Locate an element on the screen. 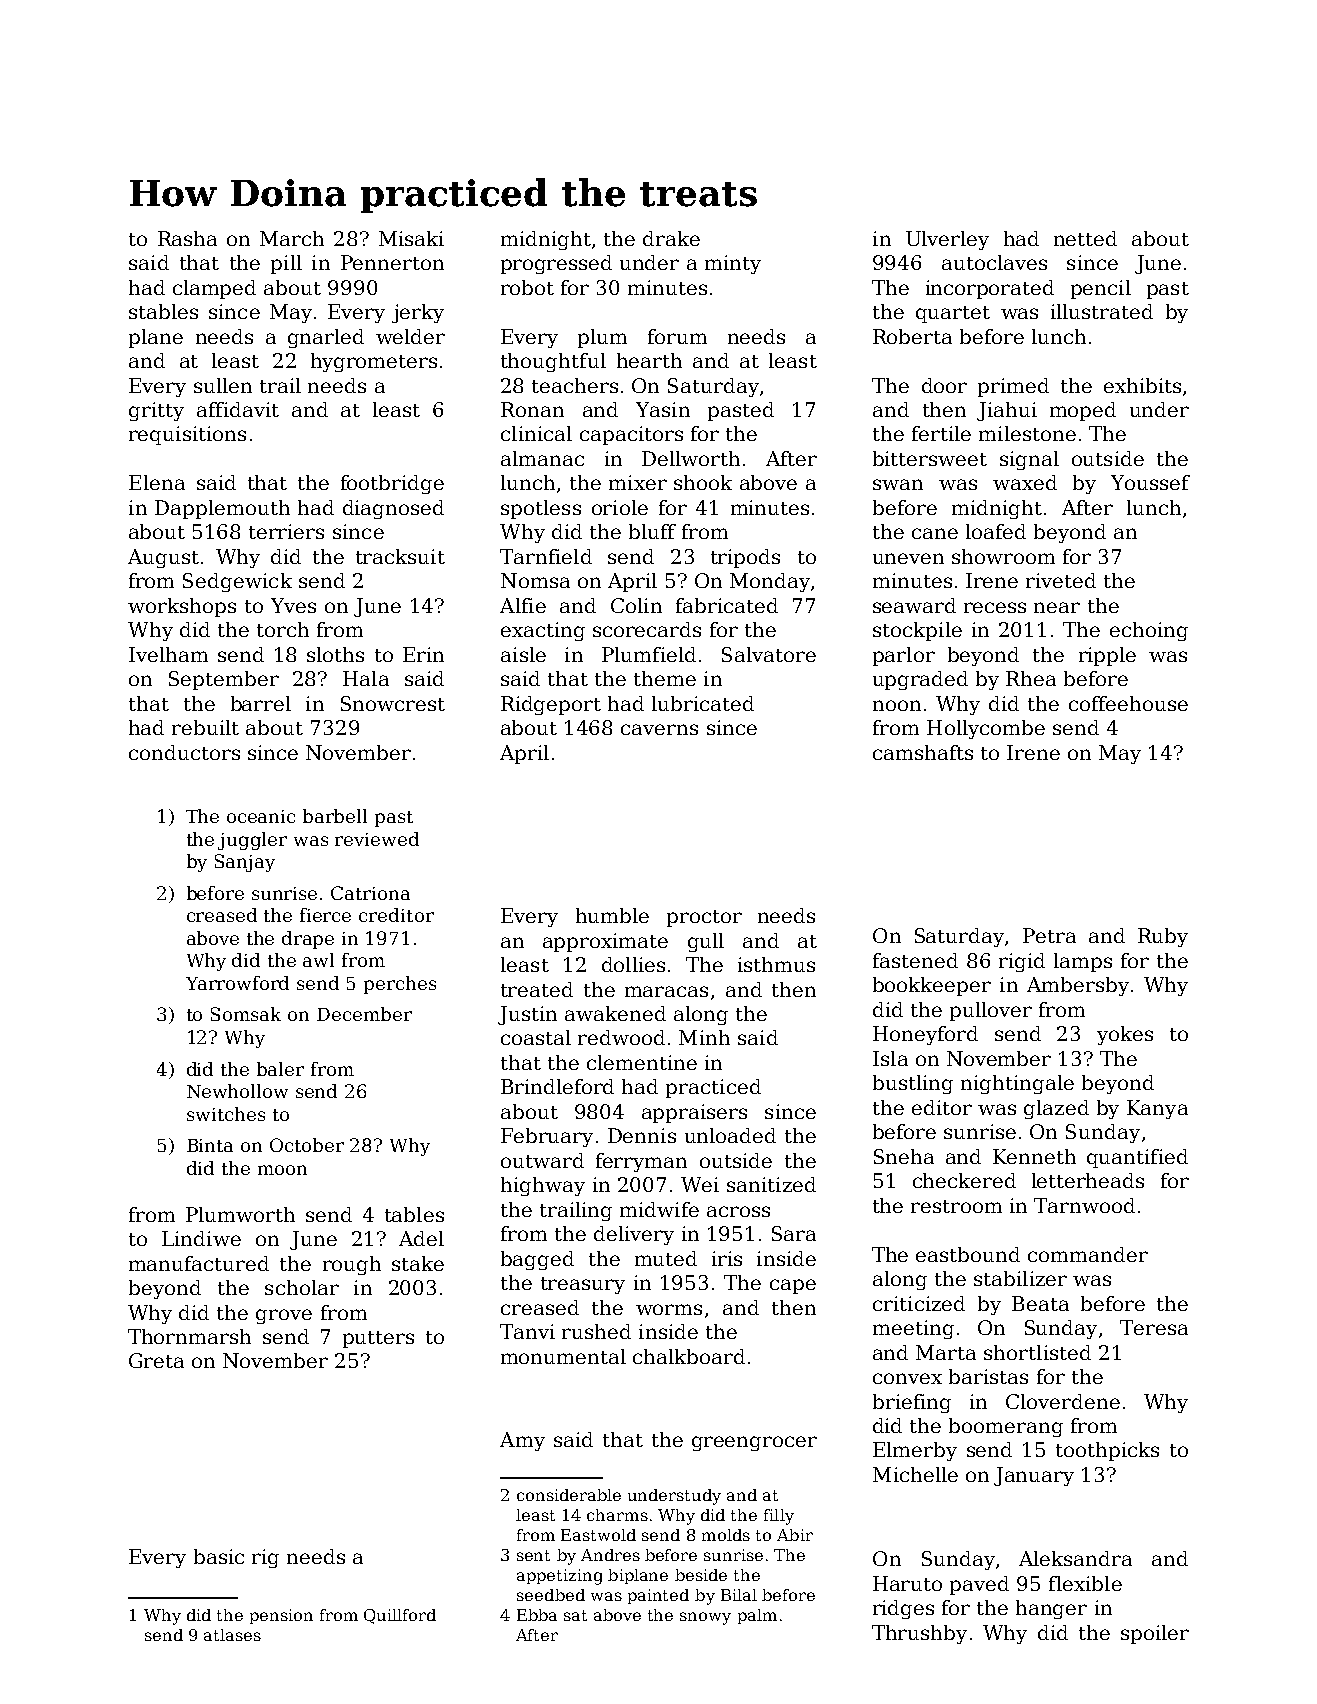 This screenshot has width=1317, height=1704. progressed is located at coordinates (556, 264).
